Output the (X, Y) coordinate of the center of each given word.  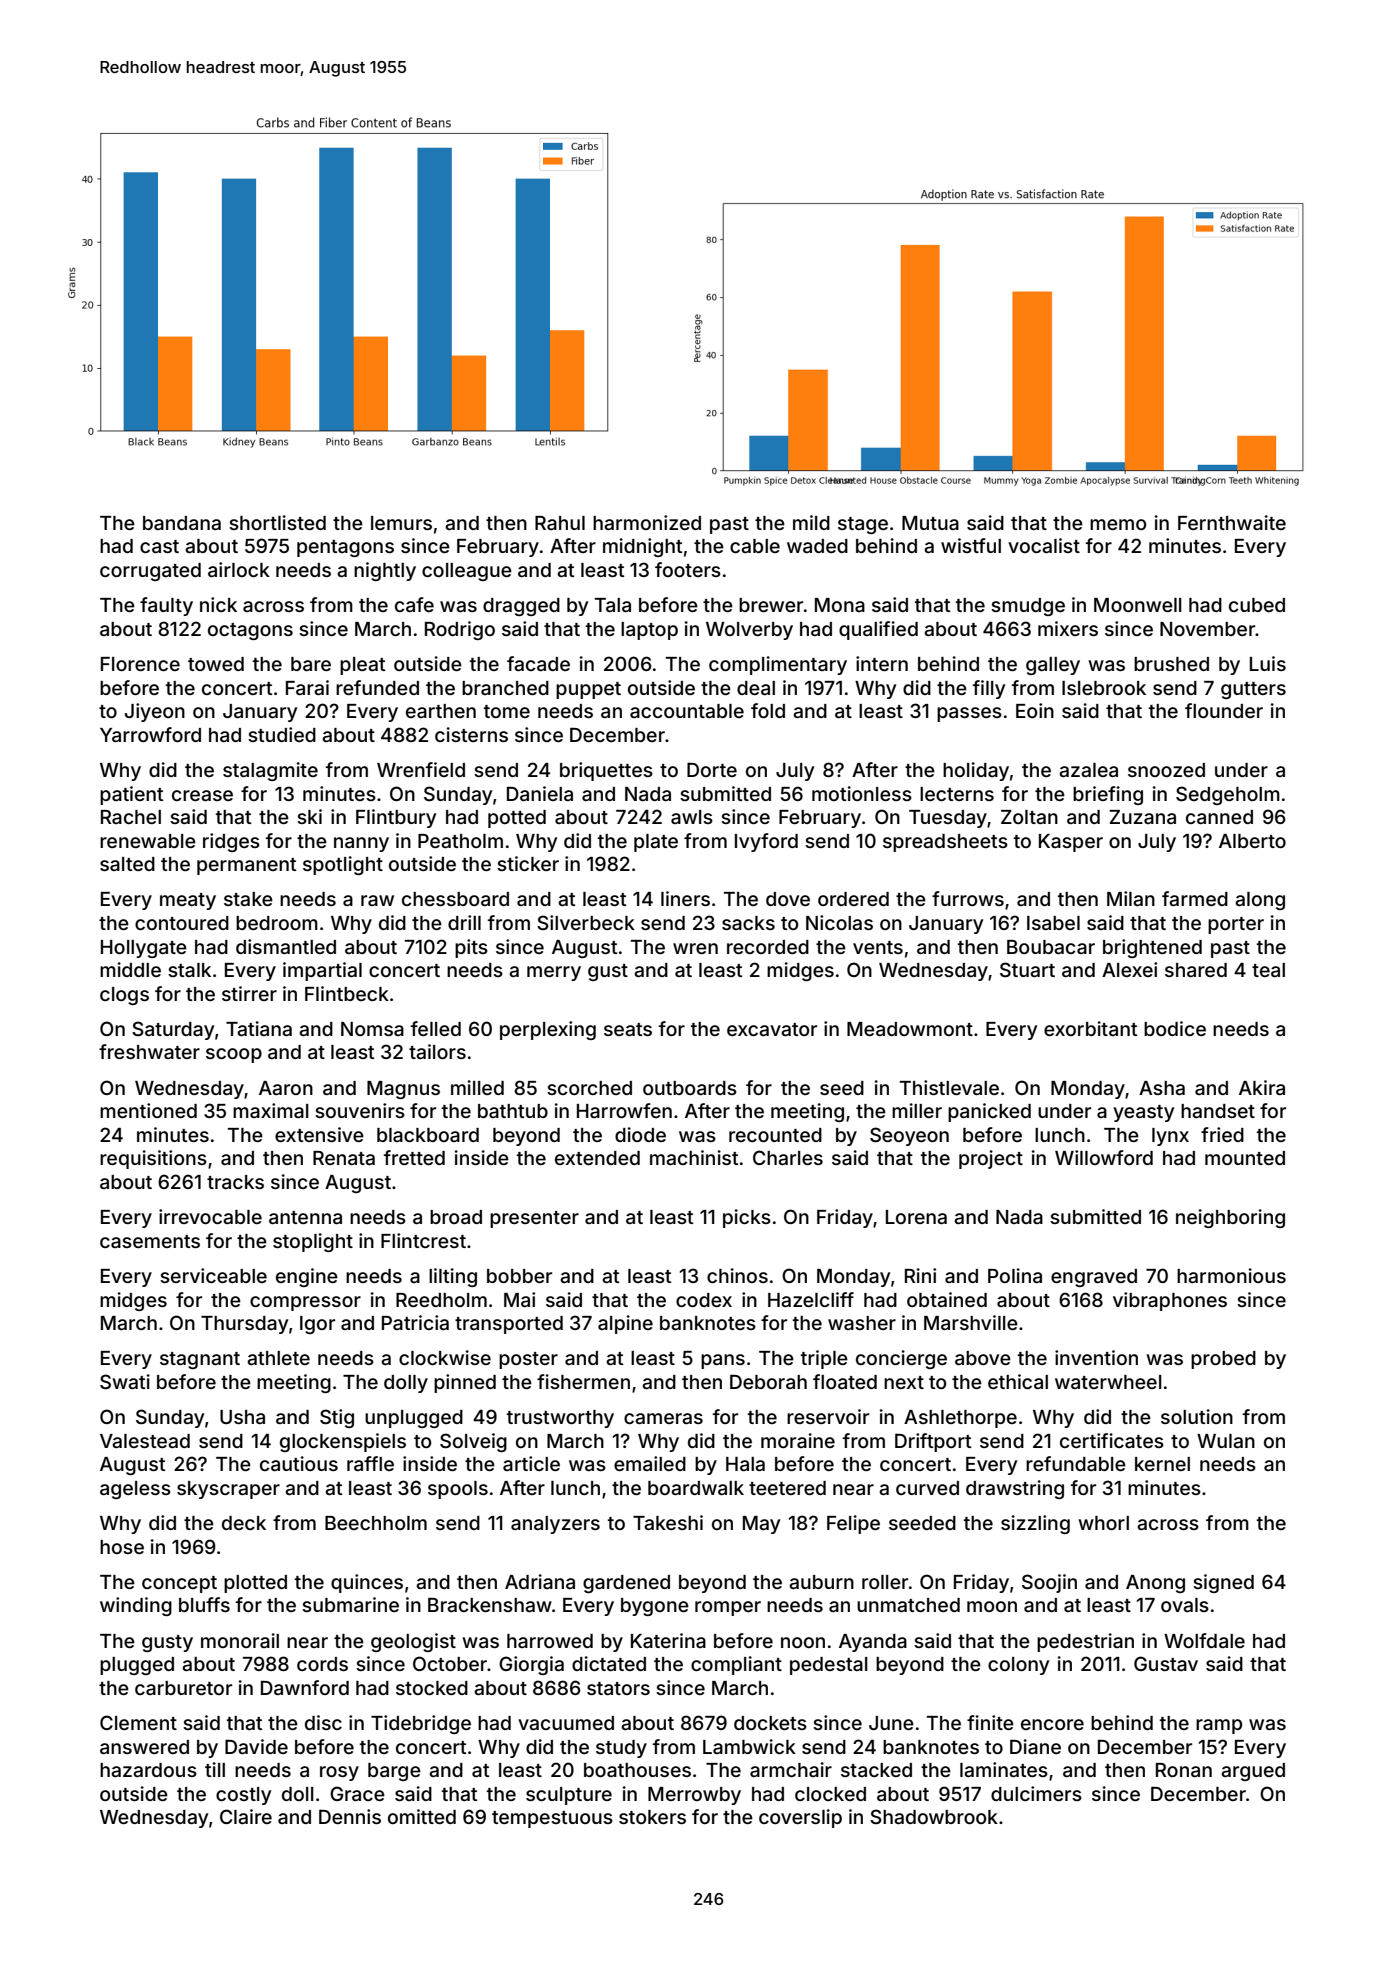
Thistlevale (949, 1087)
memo (1118, 524)
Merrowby (694, 1796)
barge (394, 1772)
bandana (182, 523)
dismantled (286, 946)
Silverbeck (586, 922)
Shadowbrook (934, 1816)
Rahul (560, 523)
